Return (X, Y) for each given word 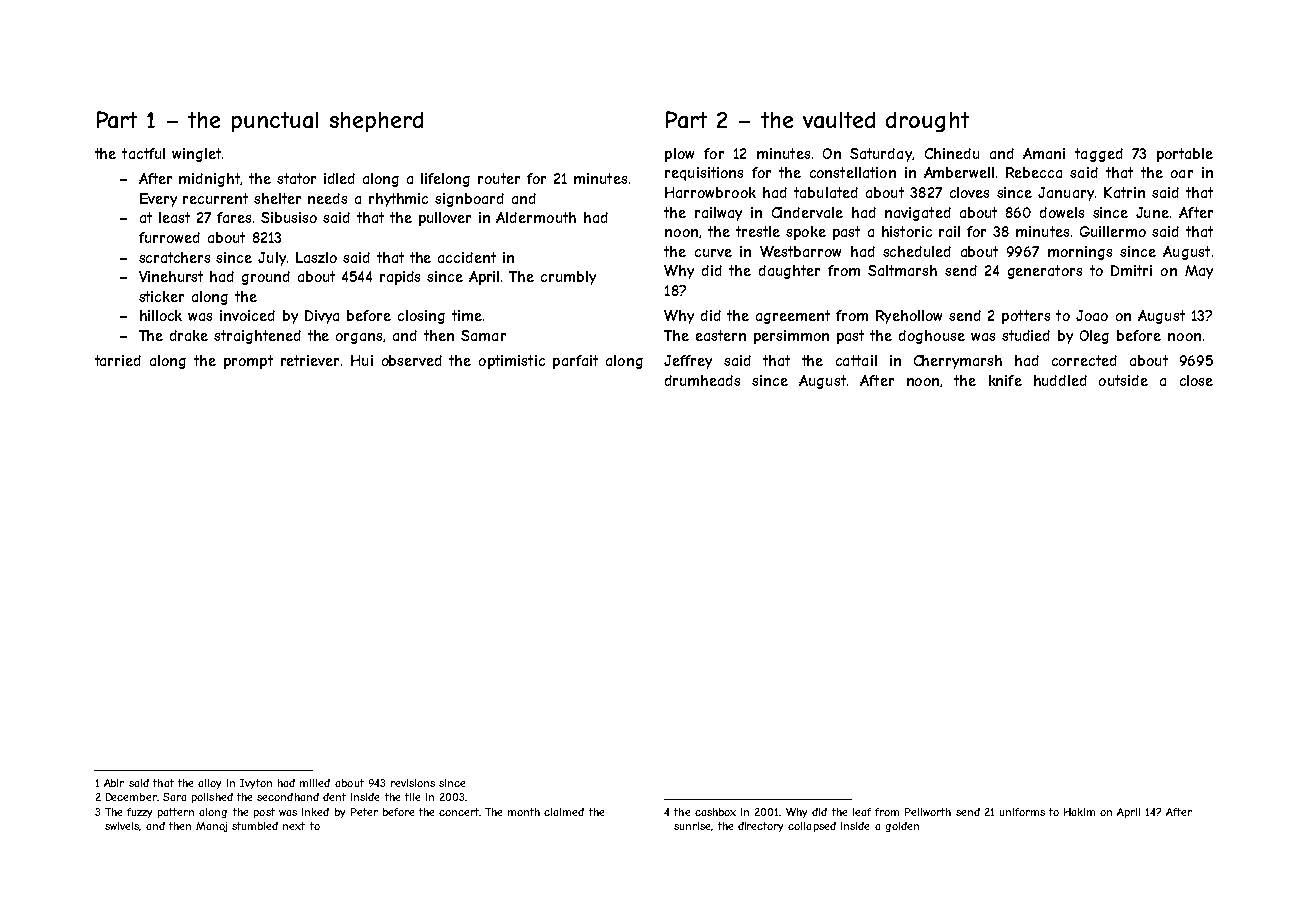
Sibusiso (289, 217)
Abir (114, 783)
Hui (362, 360)
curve (713, 253)
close (1196, 380)
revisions (413, 783)
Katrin (1124, 192)
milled (315, 783)
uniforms (1022, 812)
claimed (564, 812)
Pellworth (928, 812)
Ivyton (256, 784)
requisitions (704, 174)
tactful (143, 153)
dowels (1062, 212)
